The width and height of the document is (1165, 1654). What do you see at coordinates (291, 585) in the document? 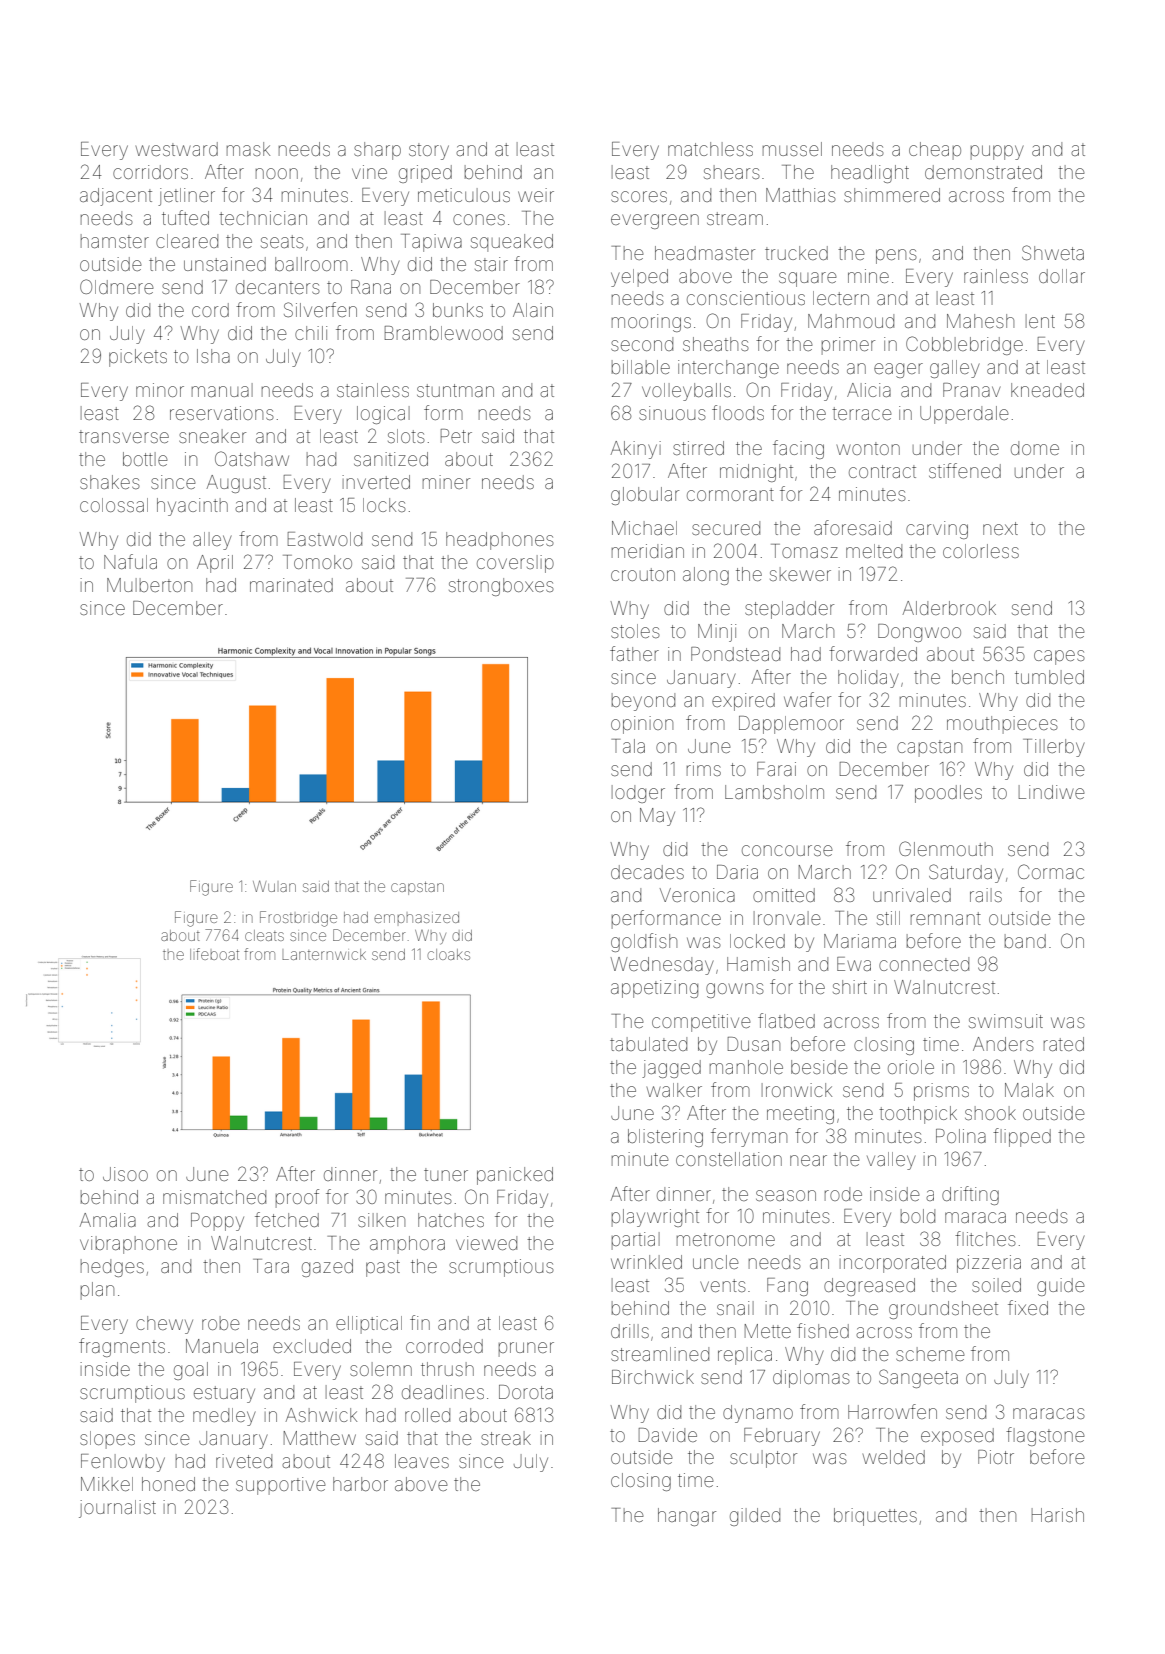
I see `marinated` at bounding box center [291, 585].
